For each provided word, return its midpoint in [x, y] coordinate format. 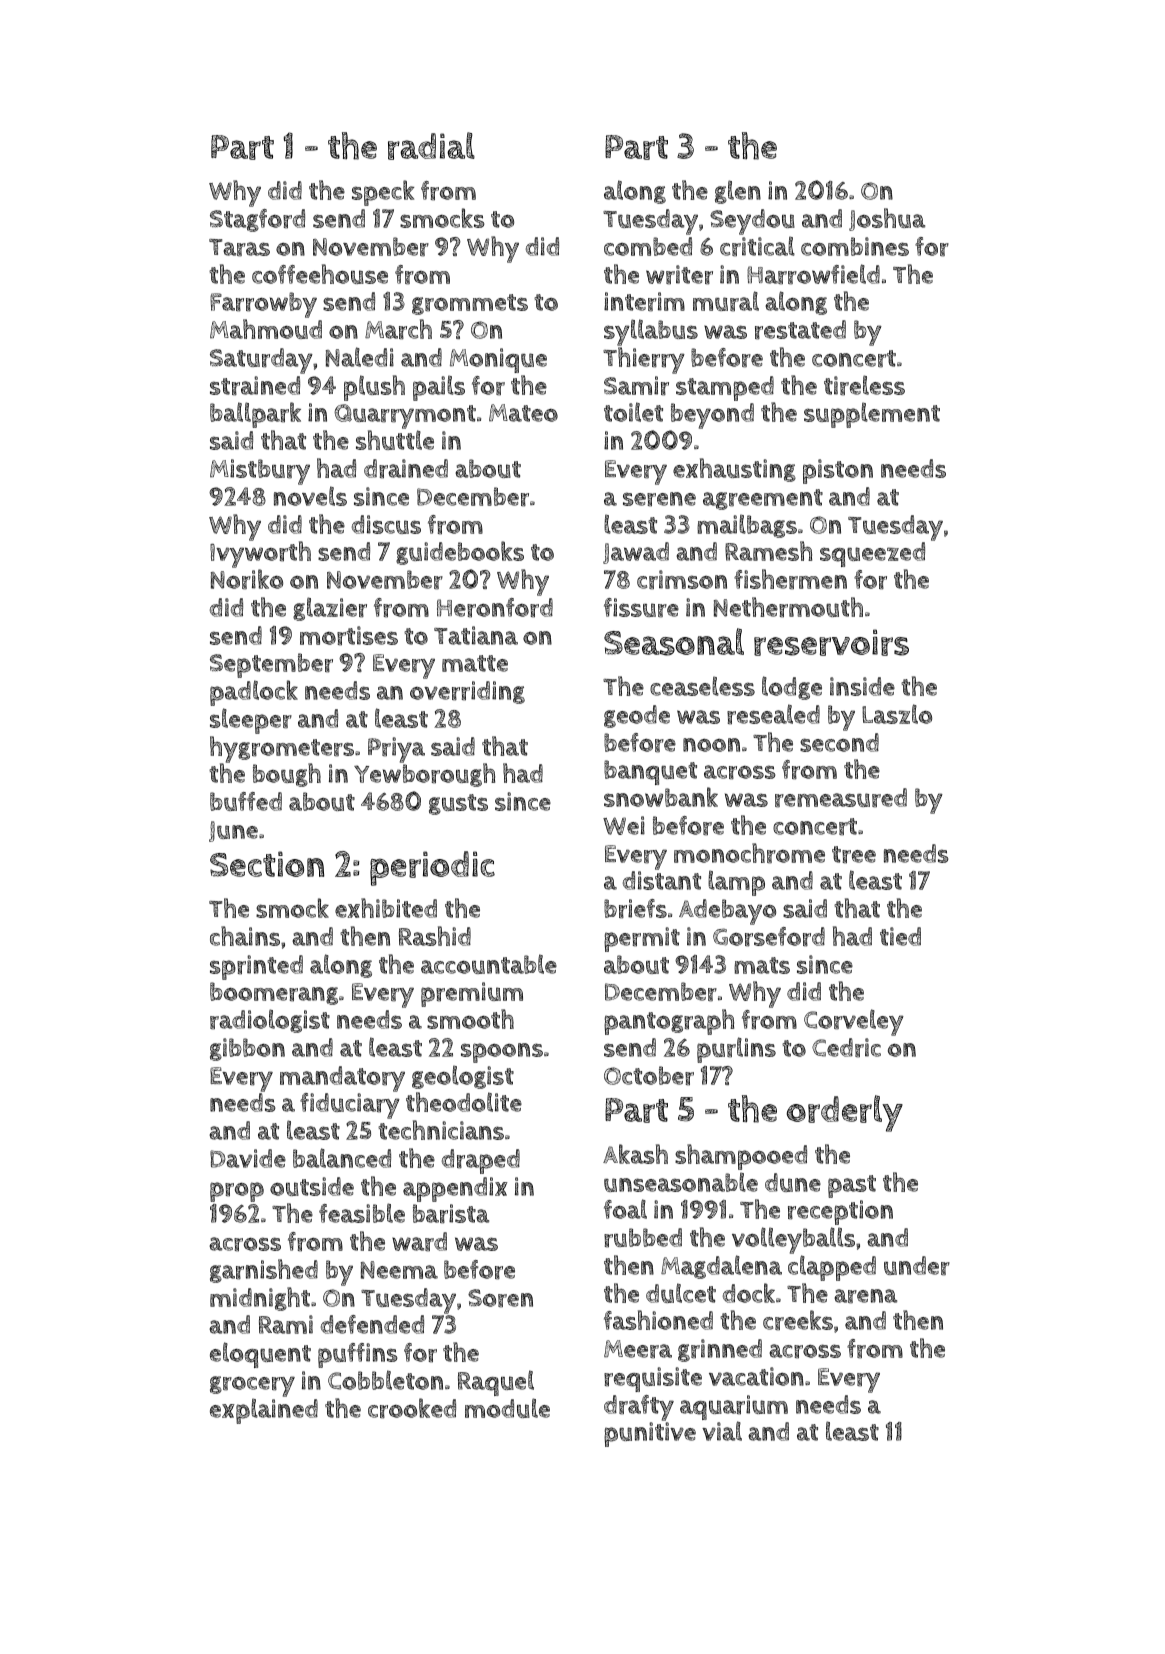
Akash [635, 1154]
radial [431, 146]
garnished [264, 1271]
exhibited [386, 908]
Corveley [854, 1022]
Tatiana [476, 635]
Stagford [257, 220]
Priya [396, 750]
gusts [458, 804]
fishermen [790, 579]
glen [738, 192]
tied [900, 936]
